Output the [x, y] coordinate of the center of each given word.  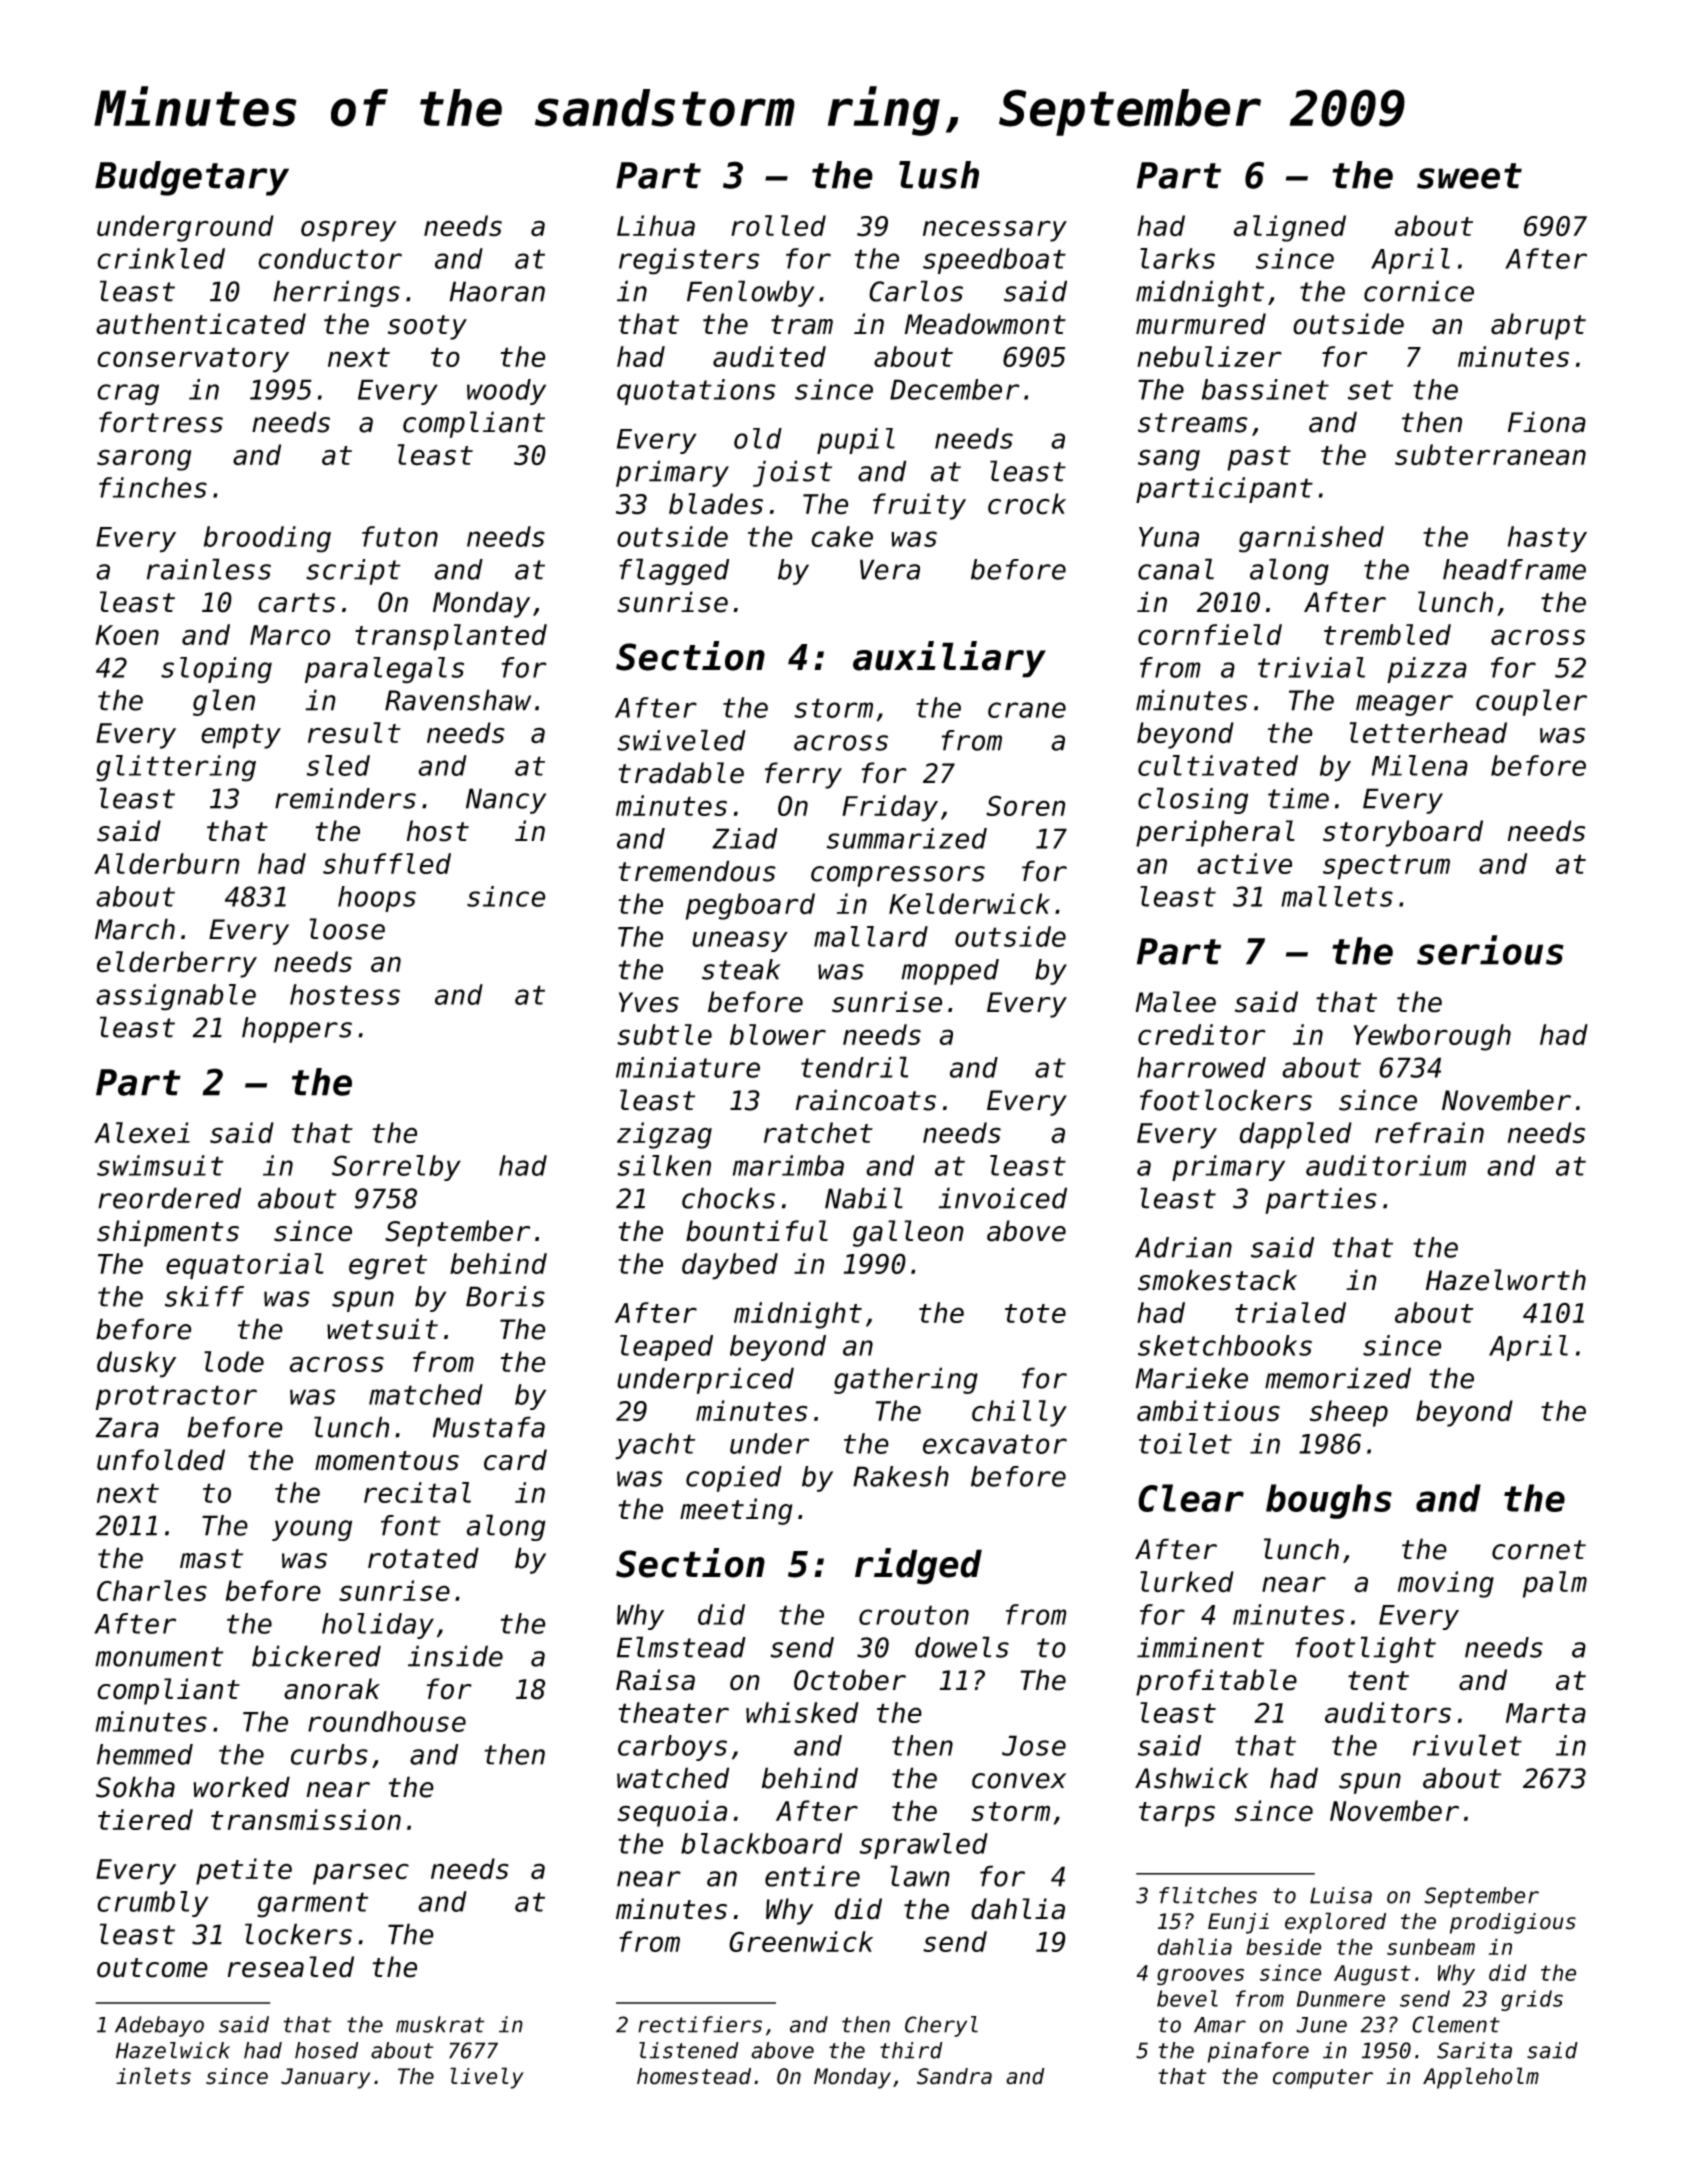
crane [1027, 710]
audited [769, 356]
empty [241, 736]
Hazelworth [1506, 1280]
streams [1193, 423]
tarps [1177, 1814]
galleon [908, 1233]
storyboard [1403, 833]
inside [455, 1656]
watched [673, 1778]
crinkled [161, 258]
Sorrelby [396, 1168]
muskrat [440, 2024]
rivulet [1467, 1745]
